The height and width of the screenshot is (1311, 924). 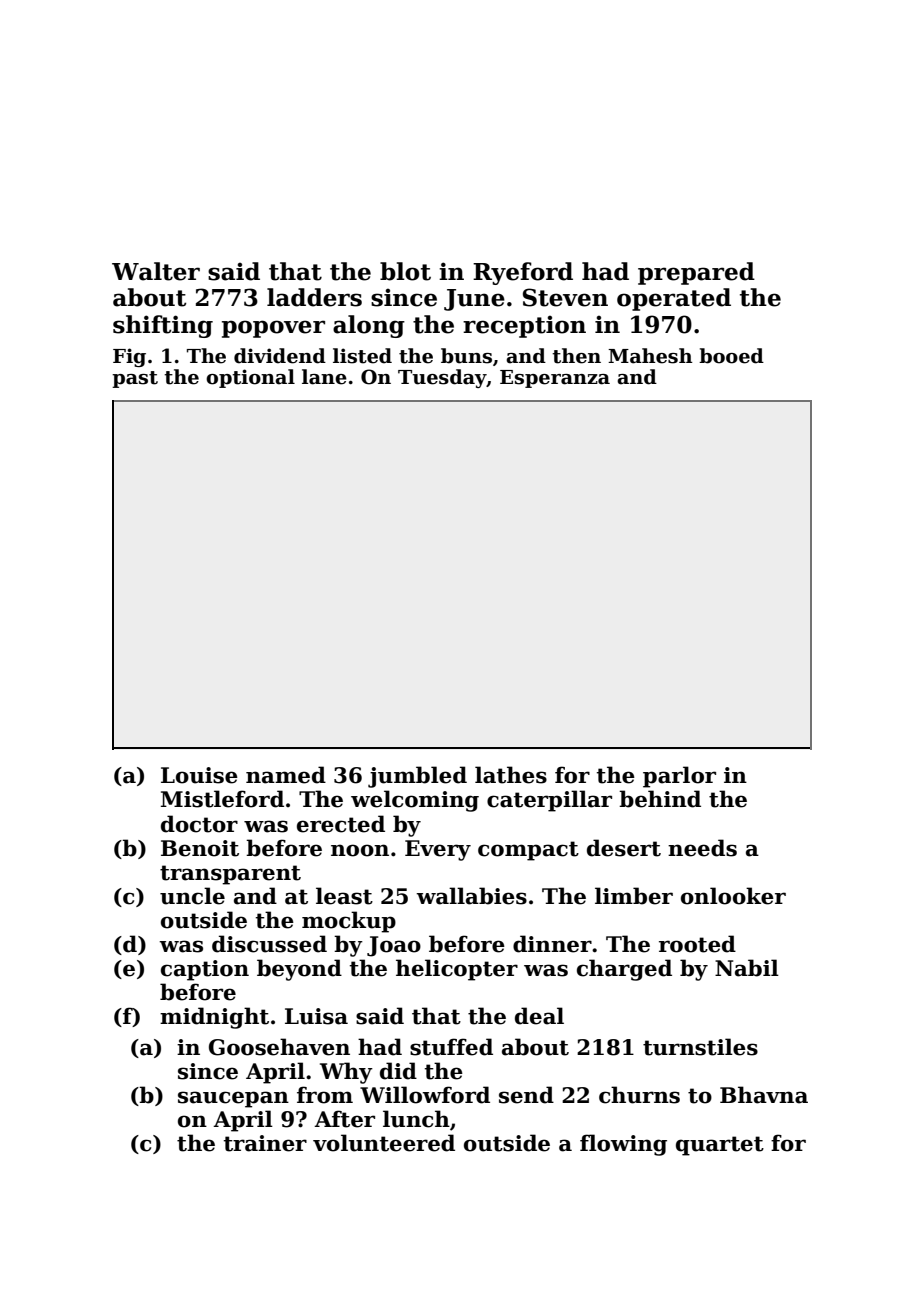 I want to click on trainer, so click(x=265, y=1143).
